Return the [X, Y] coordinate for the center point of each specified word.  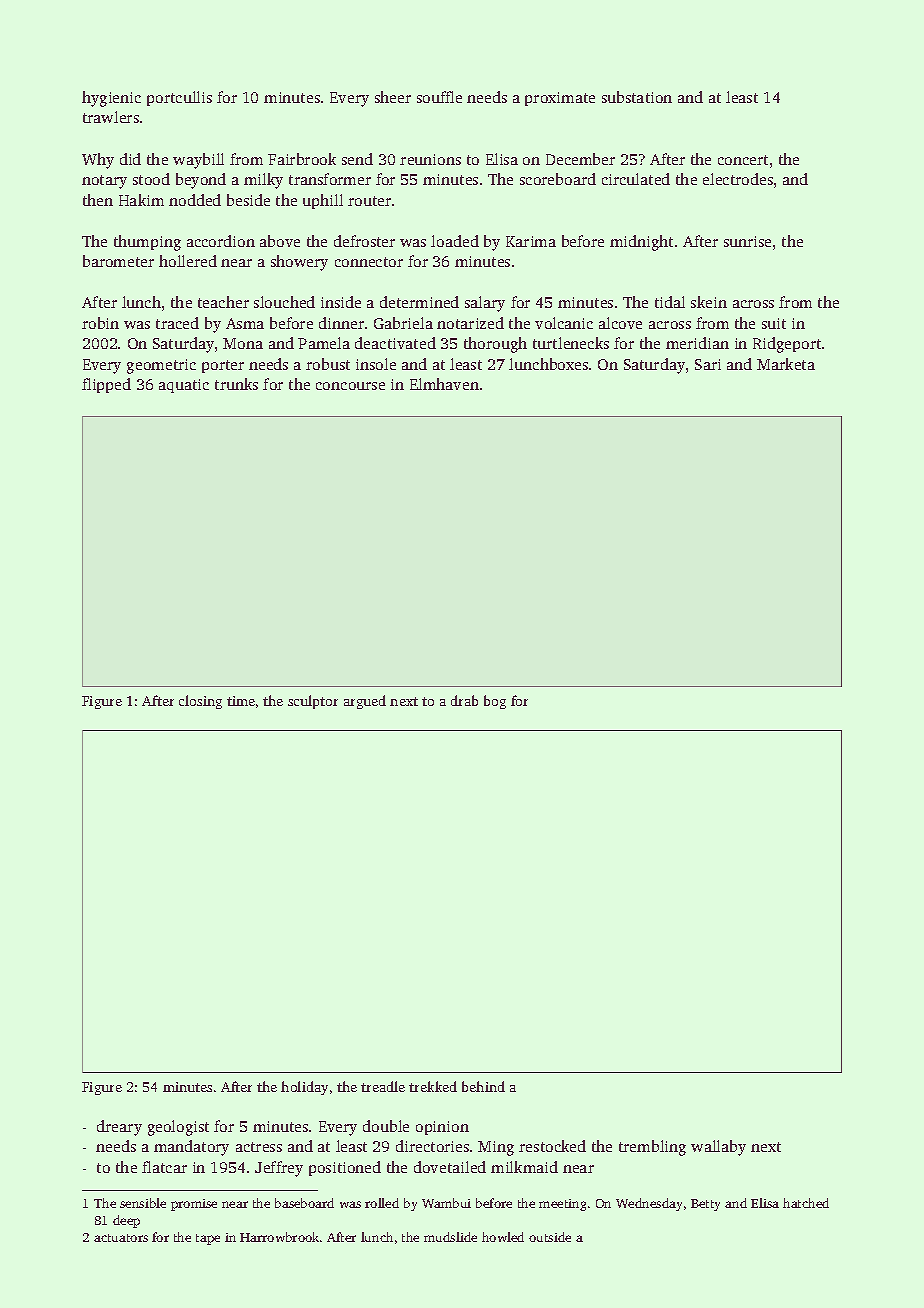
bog [495, 702]
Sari [708, 364]
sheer [393, 97]
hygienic [111, 99]
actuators [121, 1238]
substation [637, 97]
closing [200, 702]
